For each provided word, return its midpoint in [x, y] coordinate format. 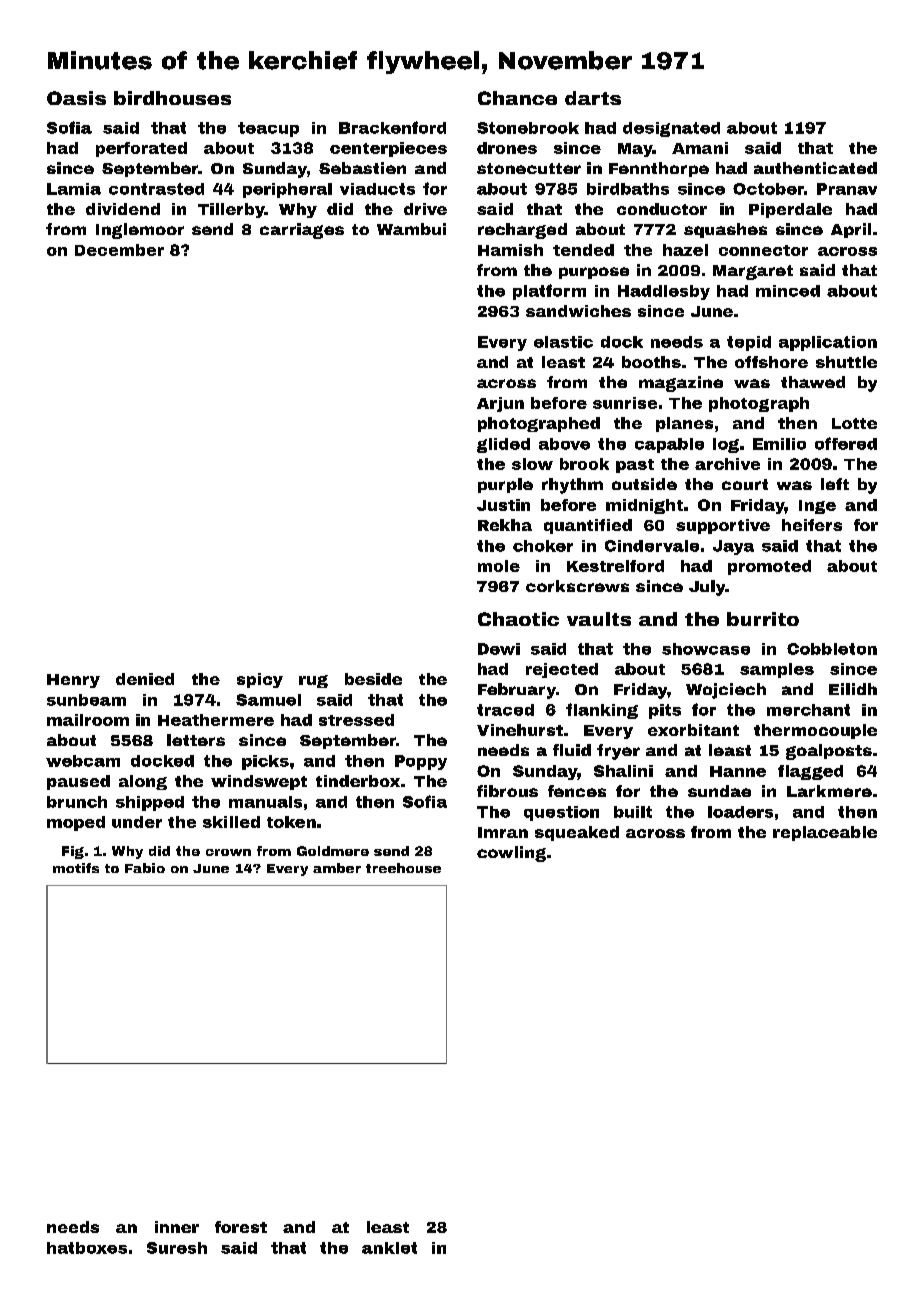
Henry [73, 681]
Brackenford [392, 127]
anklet [389, 1248]
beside [373, 679]
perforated [141, 149]
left [835, 484]
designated [671, 129]
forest [241, 1227]
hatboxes [87, 1248]
